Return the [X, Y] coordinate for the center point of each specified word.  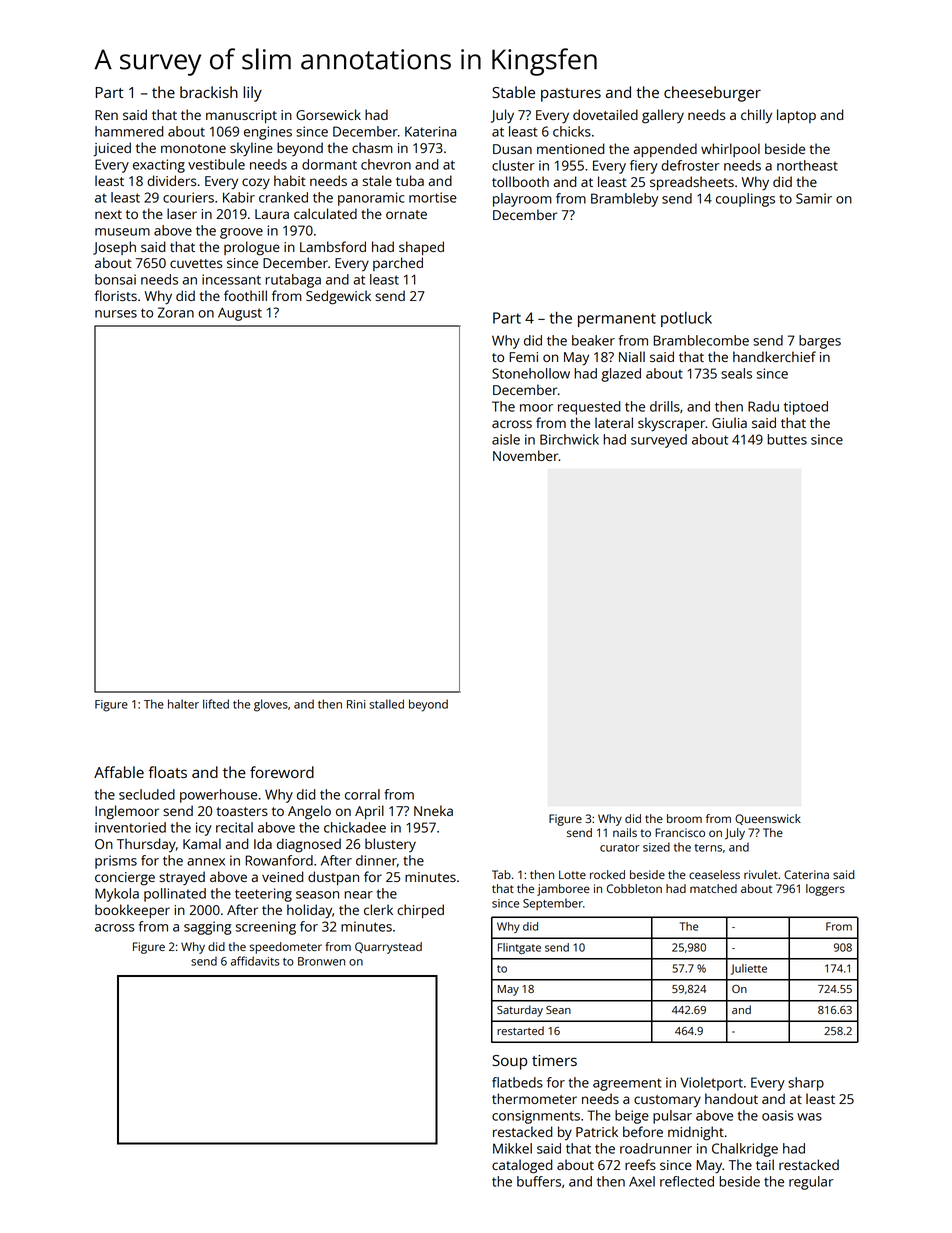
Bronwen [321, 961]
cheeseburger [712, 94]
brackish [209, 92]
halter [183, 704]
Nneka [433, 810]
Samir [814, 198]
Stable [513, 92]
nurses [116, 314]
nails [625, 832]
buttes [787, 439]
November [526, 455]
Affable [119, 772]
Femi [524, 357]
